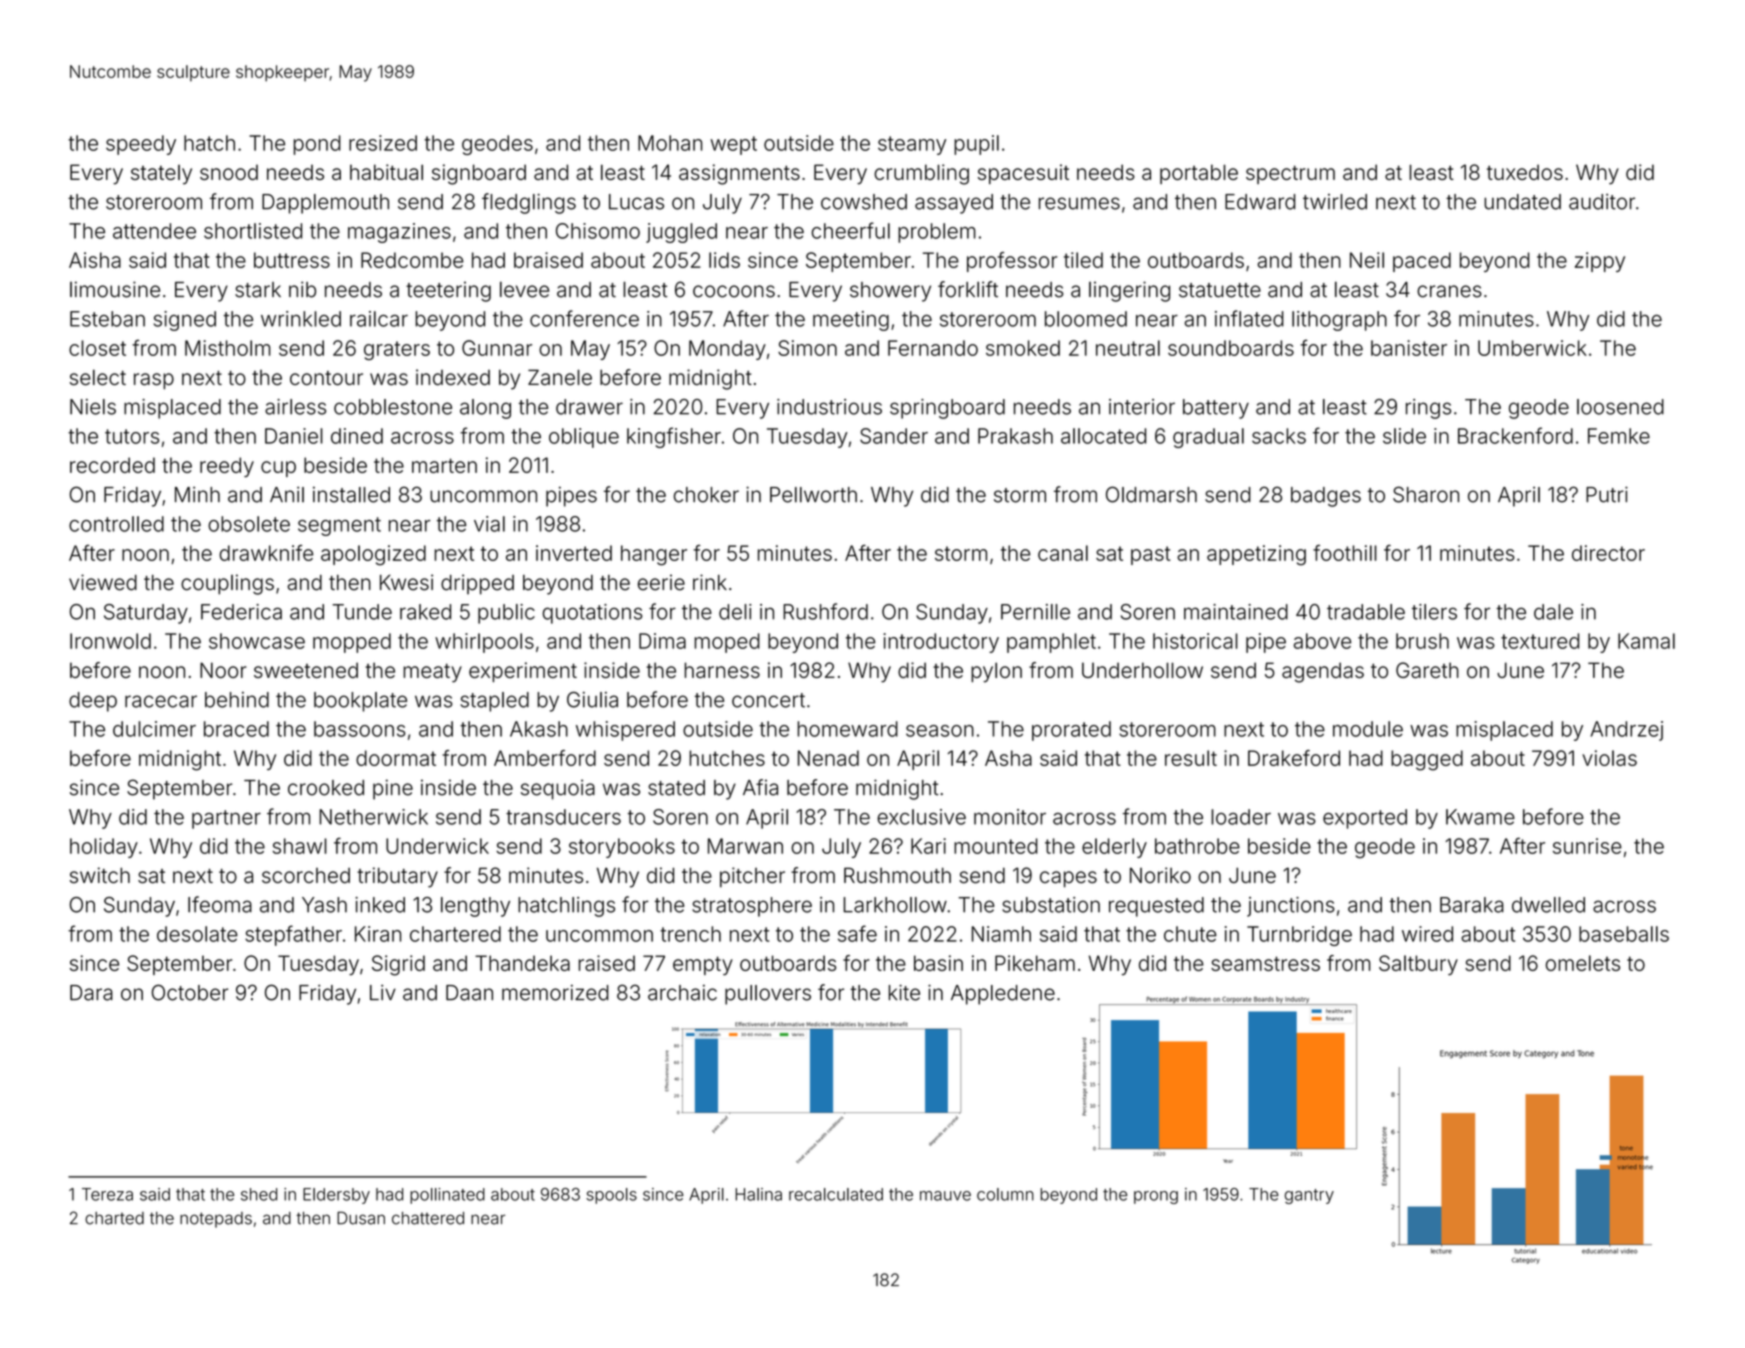 Image resolution: width=1745 pixels, height=1348 pixels. Describe the element at coordinates (589, 407) in the page. I see `drawer` at that location.
